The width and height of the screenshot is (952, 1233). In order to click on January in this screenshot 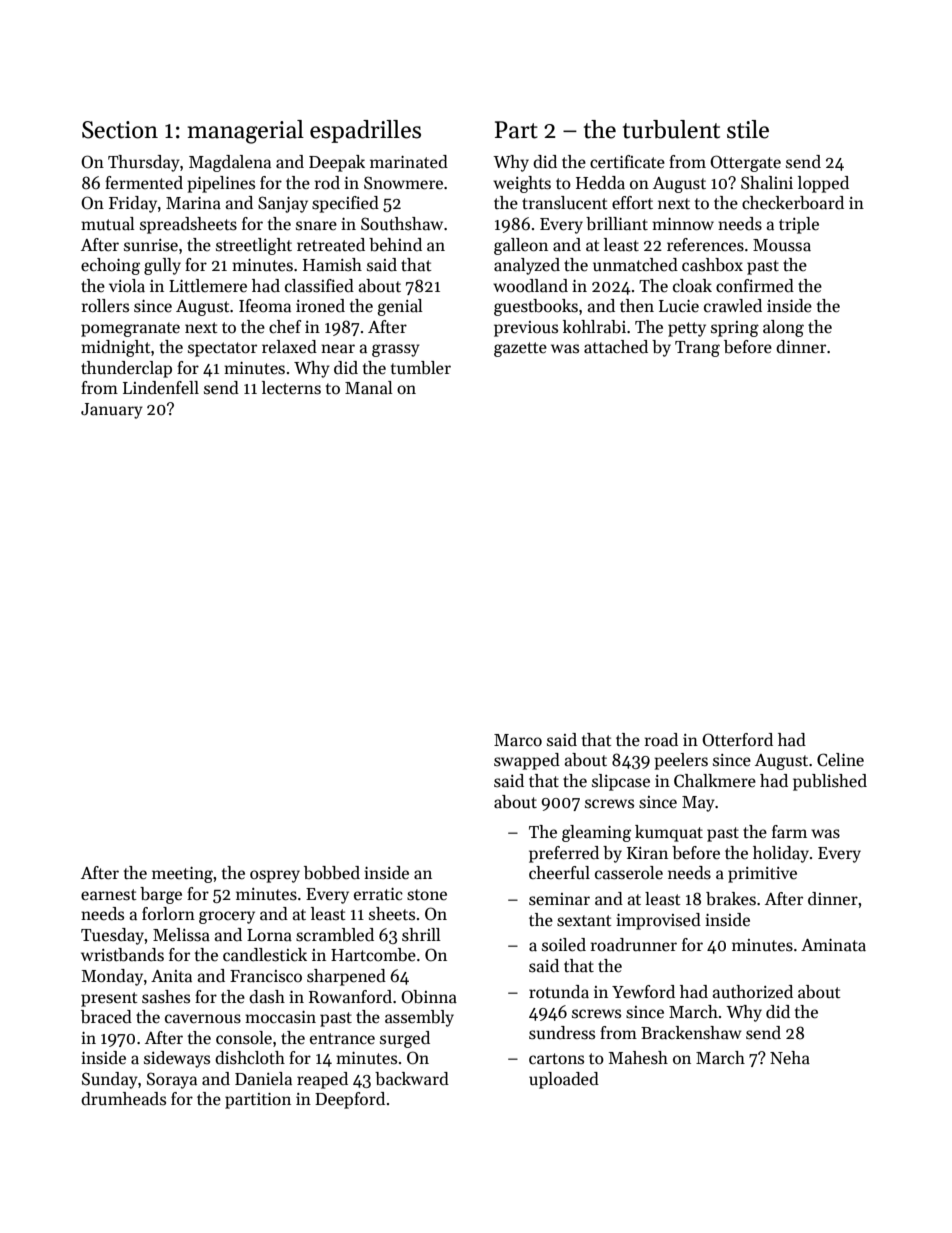, I will do `click(112, 411)`.
